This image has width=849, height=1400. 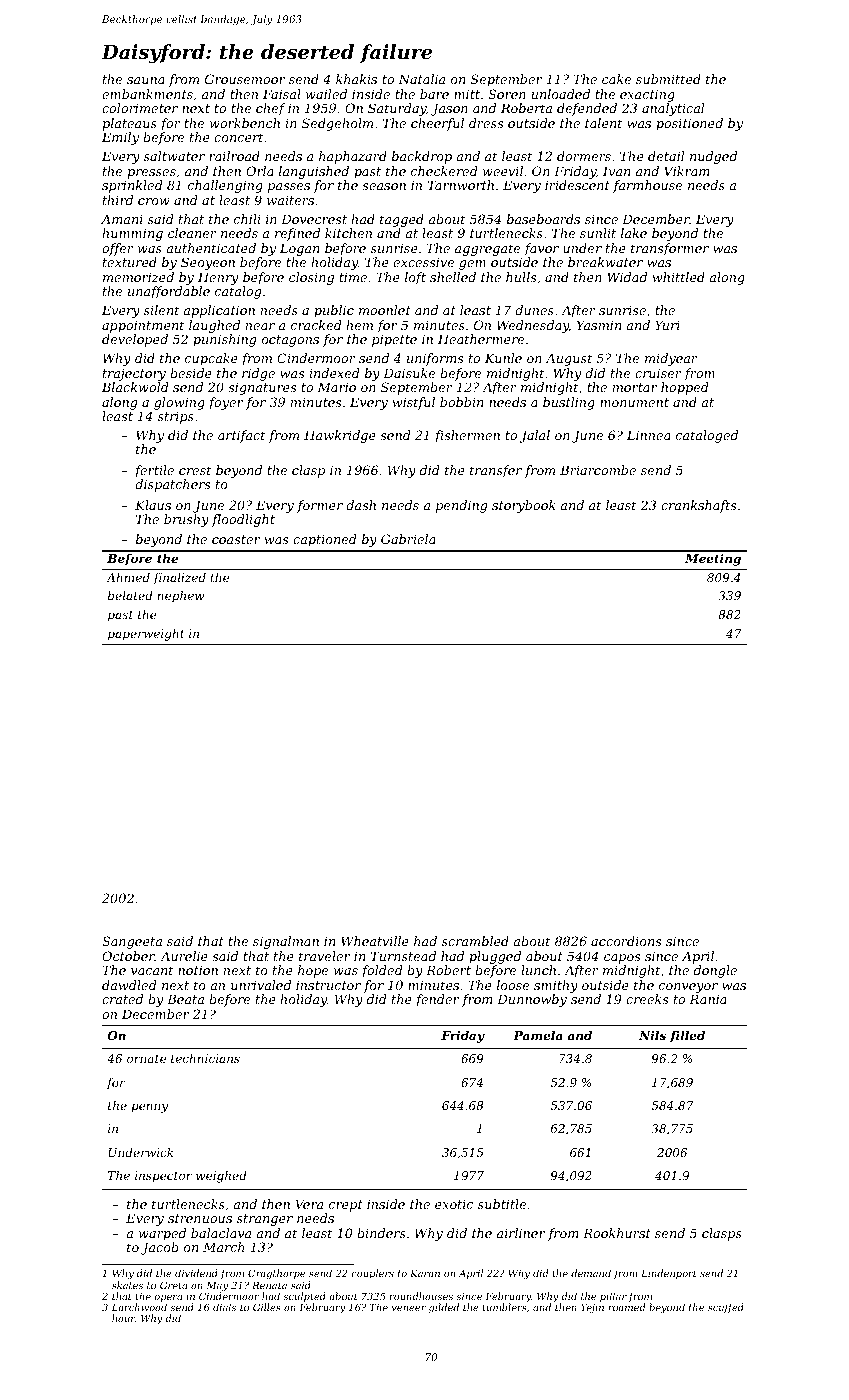 I want to click on tumblers, so click(x=504, y=1307).
